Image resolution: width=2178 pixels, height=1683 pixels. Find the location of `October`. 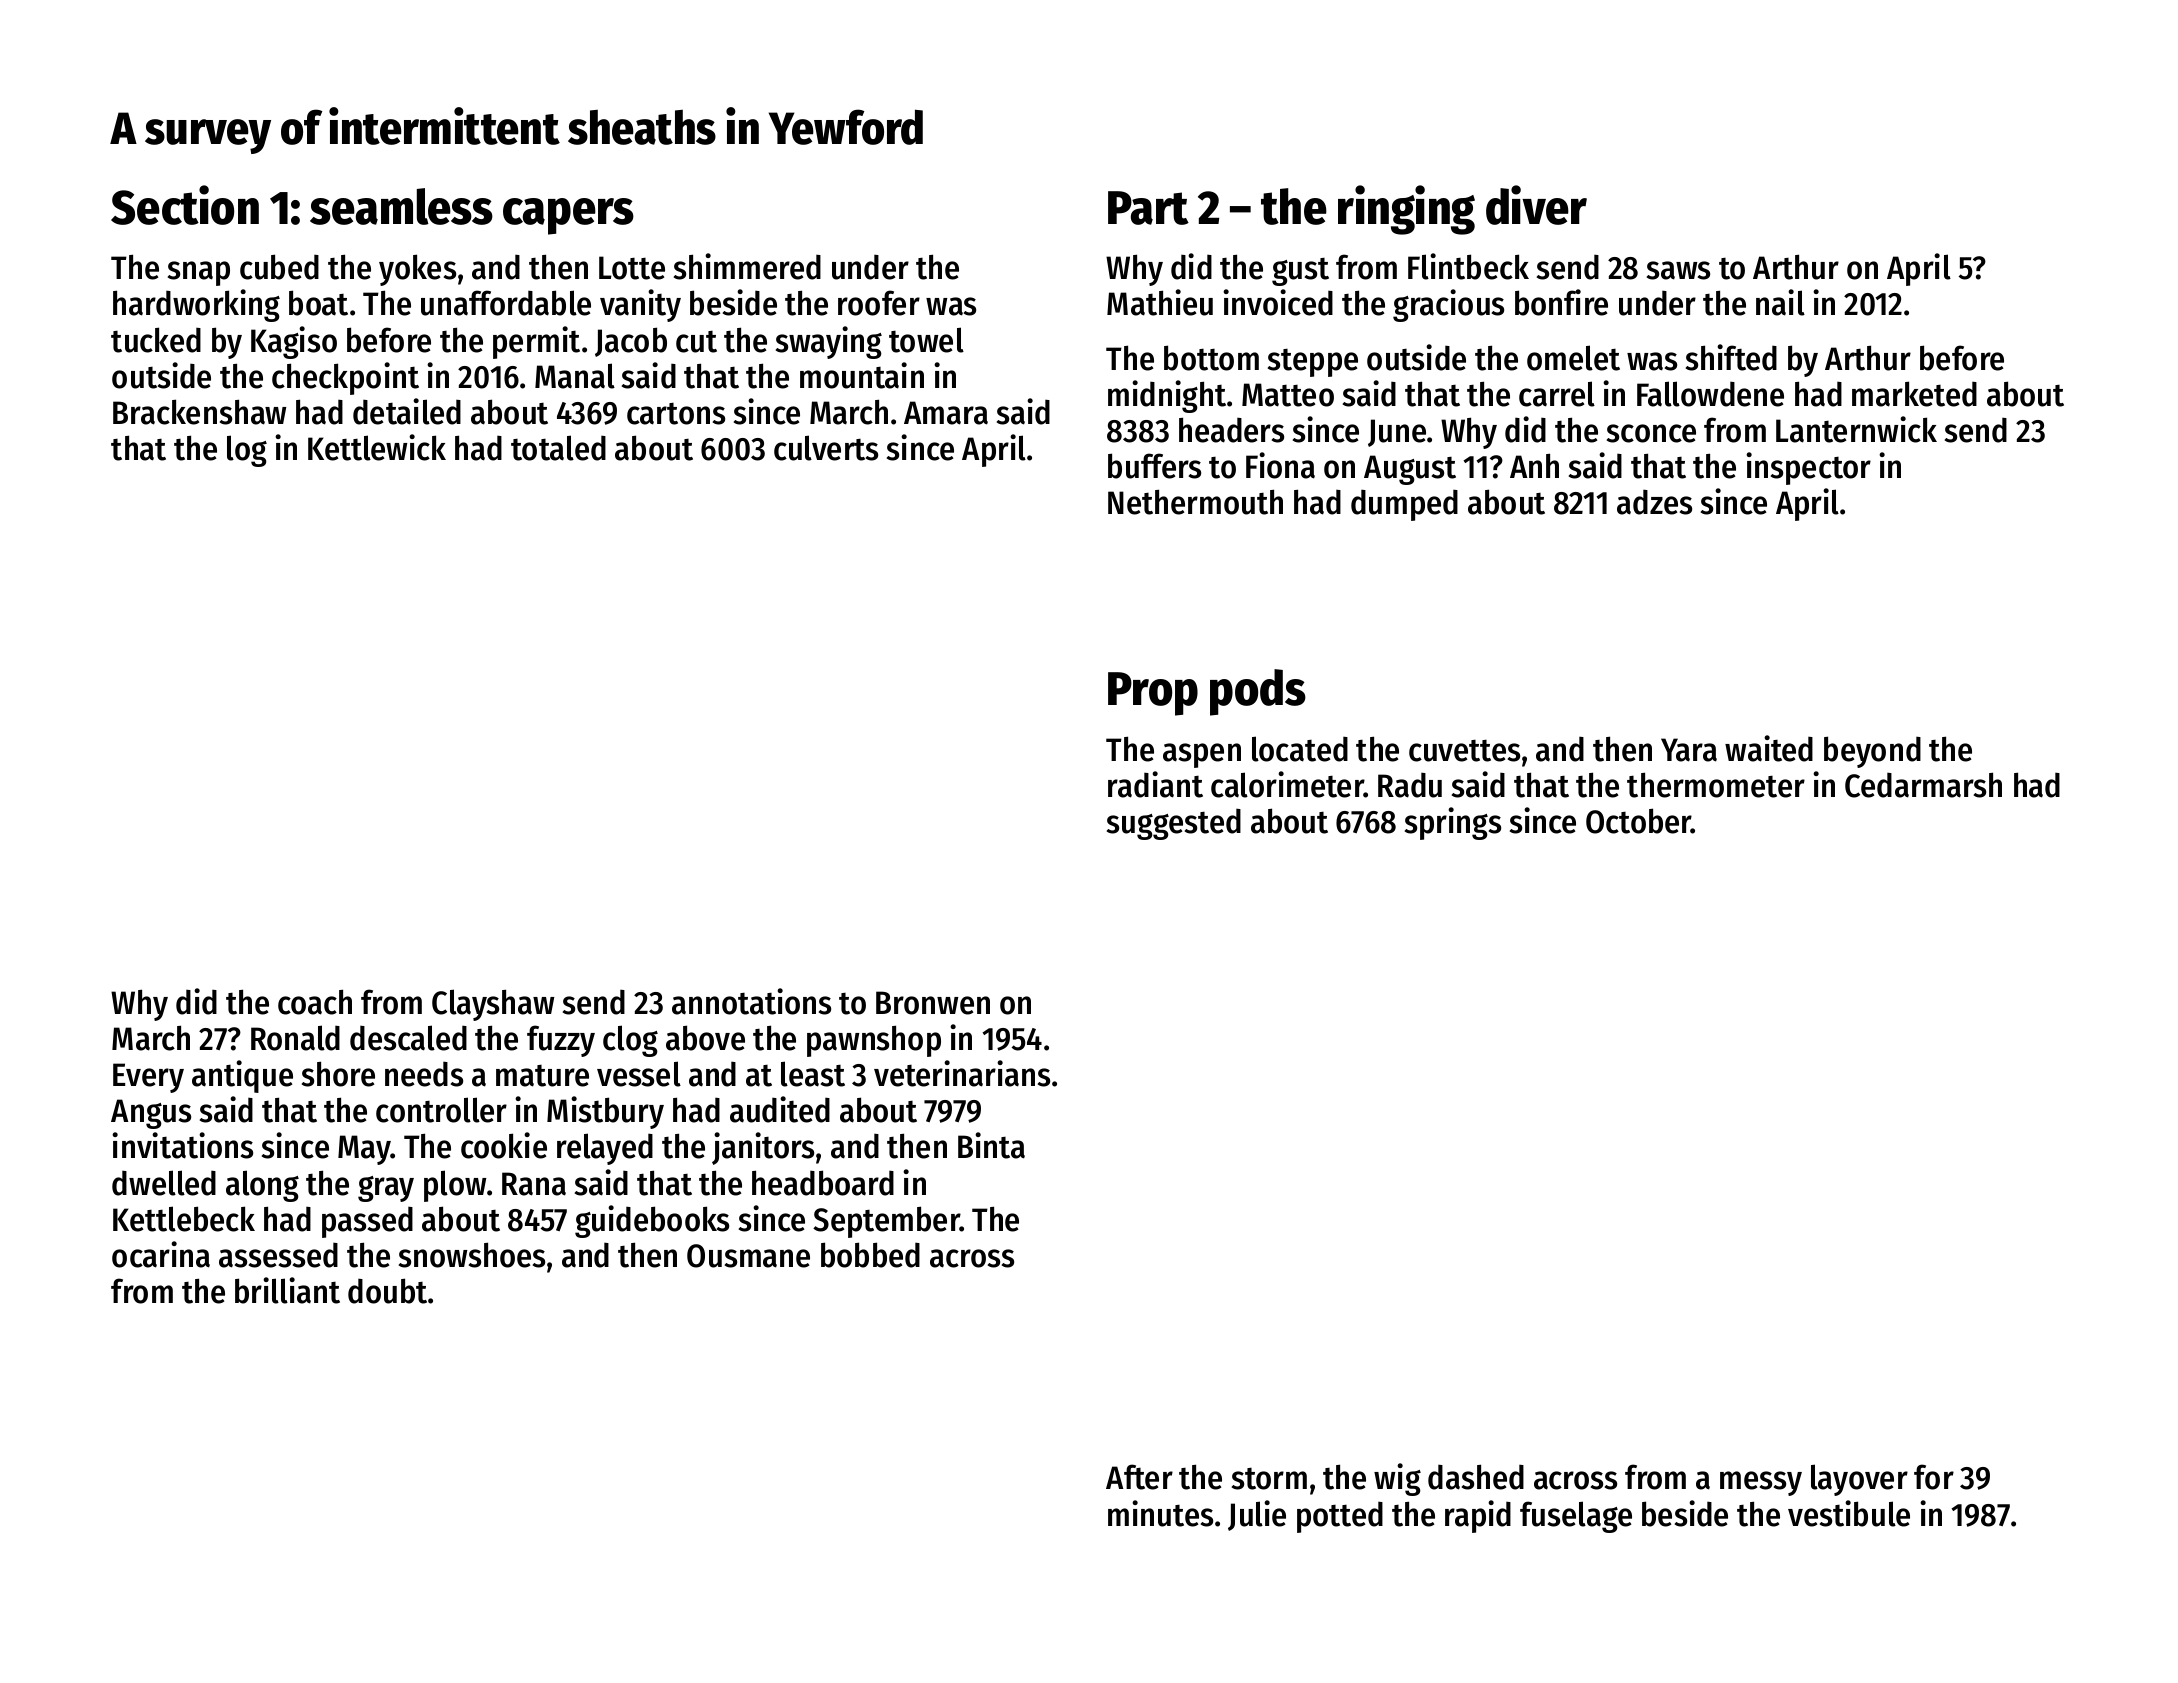

October is located at coordinates (1639, 821).
